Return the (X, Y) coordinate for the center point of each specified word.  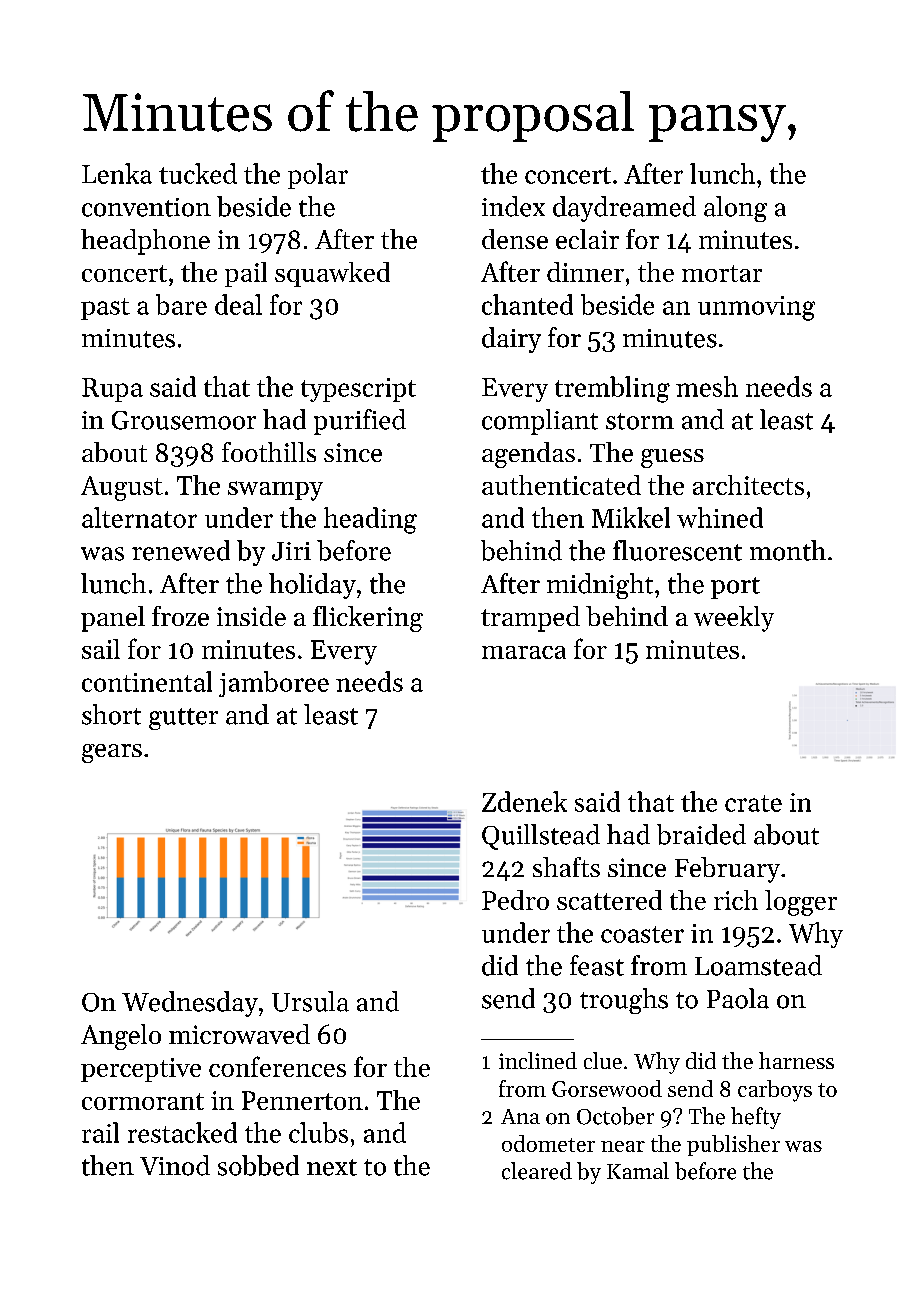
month (788, 550)
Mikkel (631, 517)
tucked (198, 173)
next (332, 1167)
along (735, 209)
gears (112, 753)
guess (672, 458)
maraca (524, 652)
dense (515, 239)
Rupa (112, 390)
